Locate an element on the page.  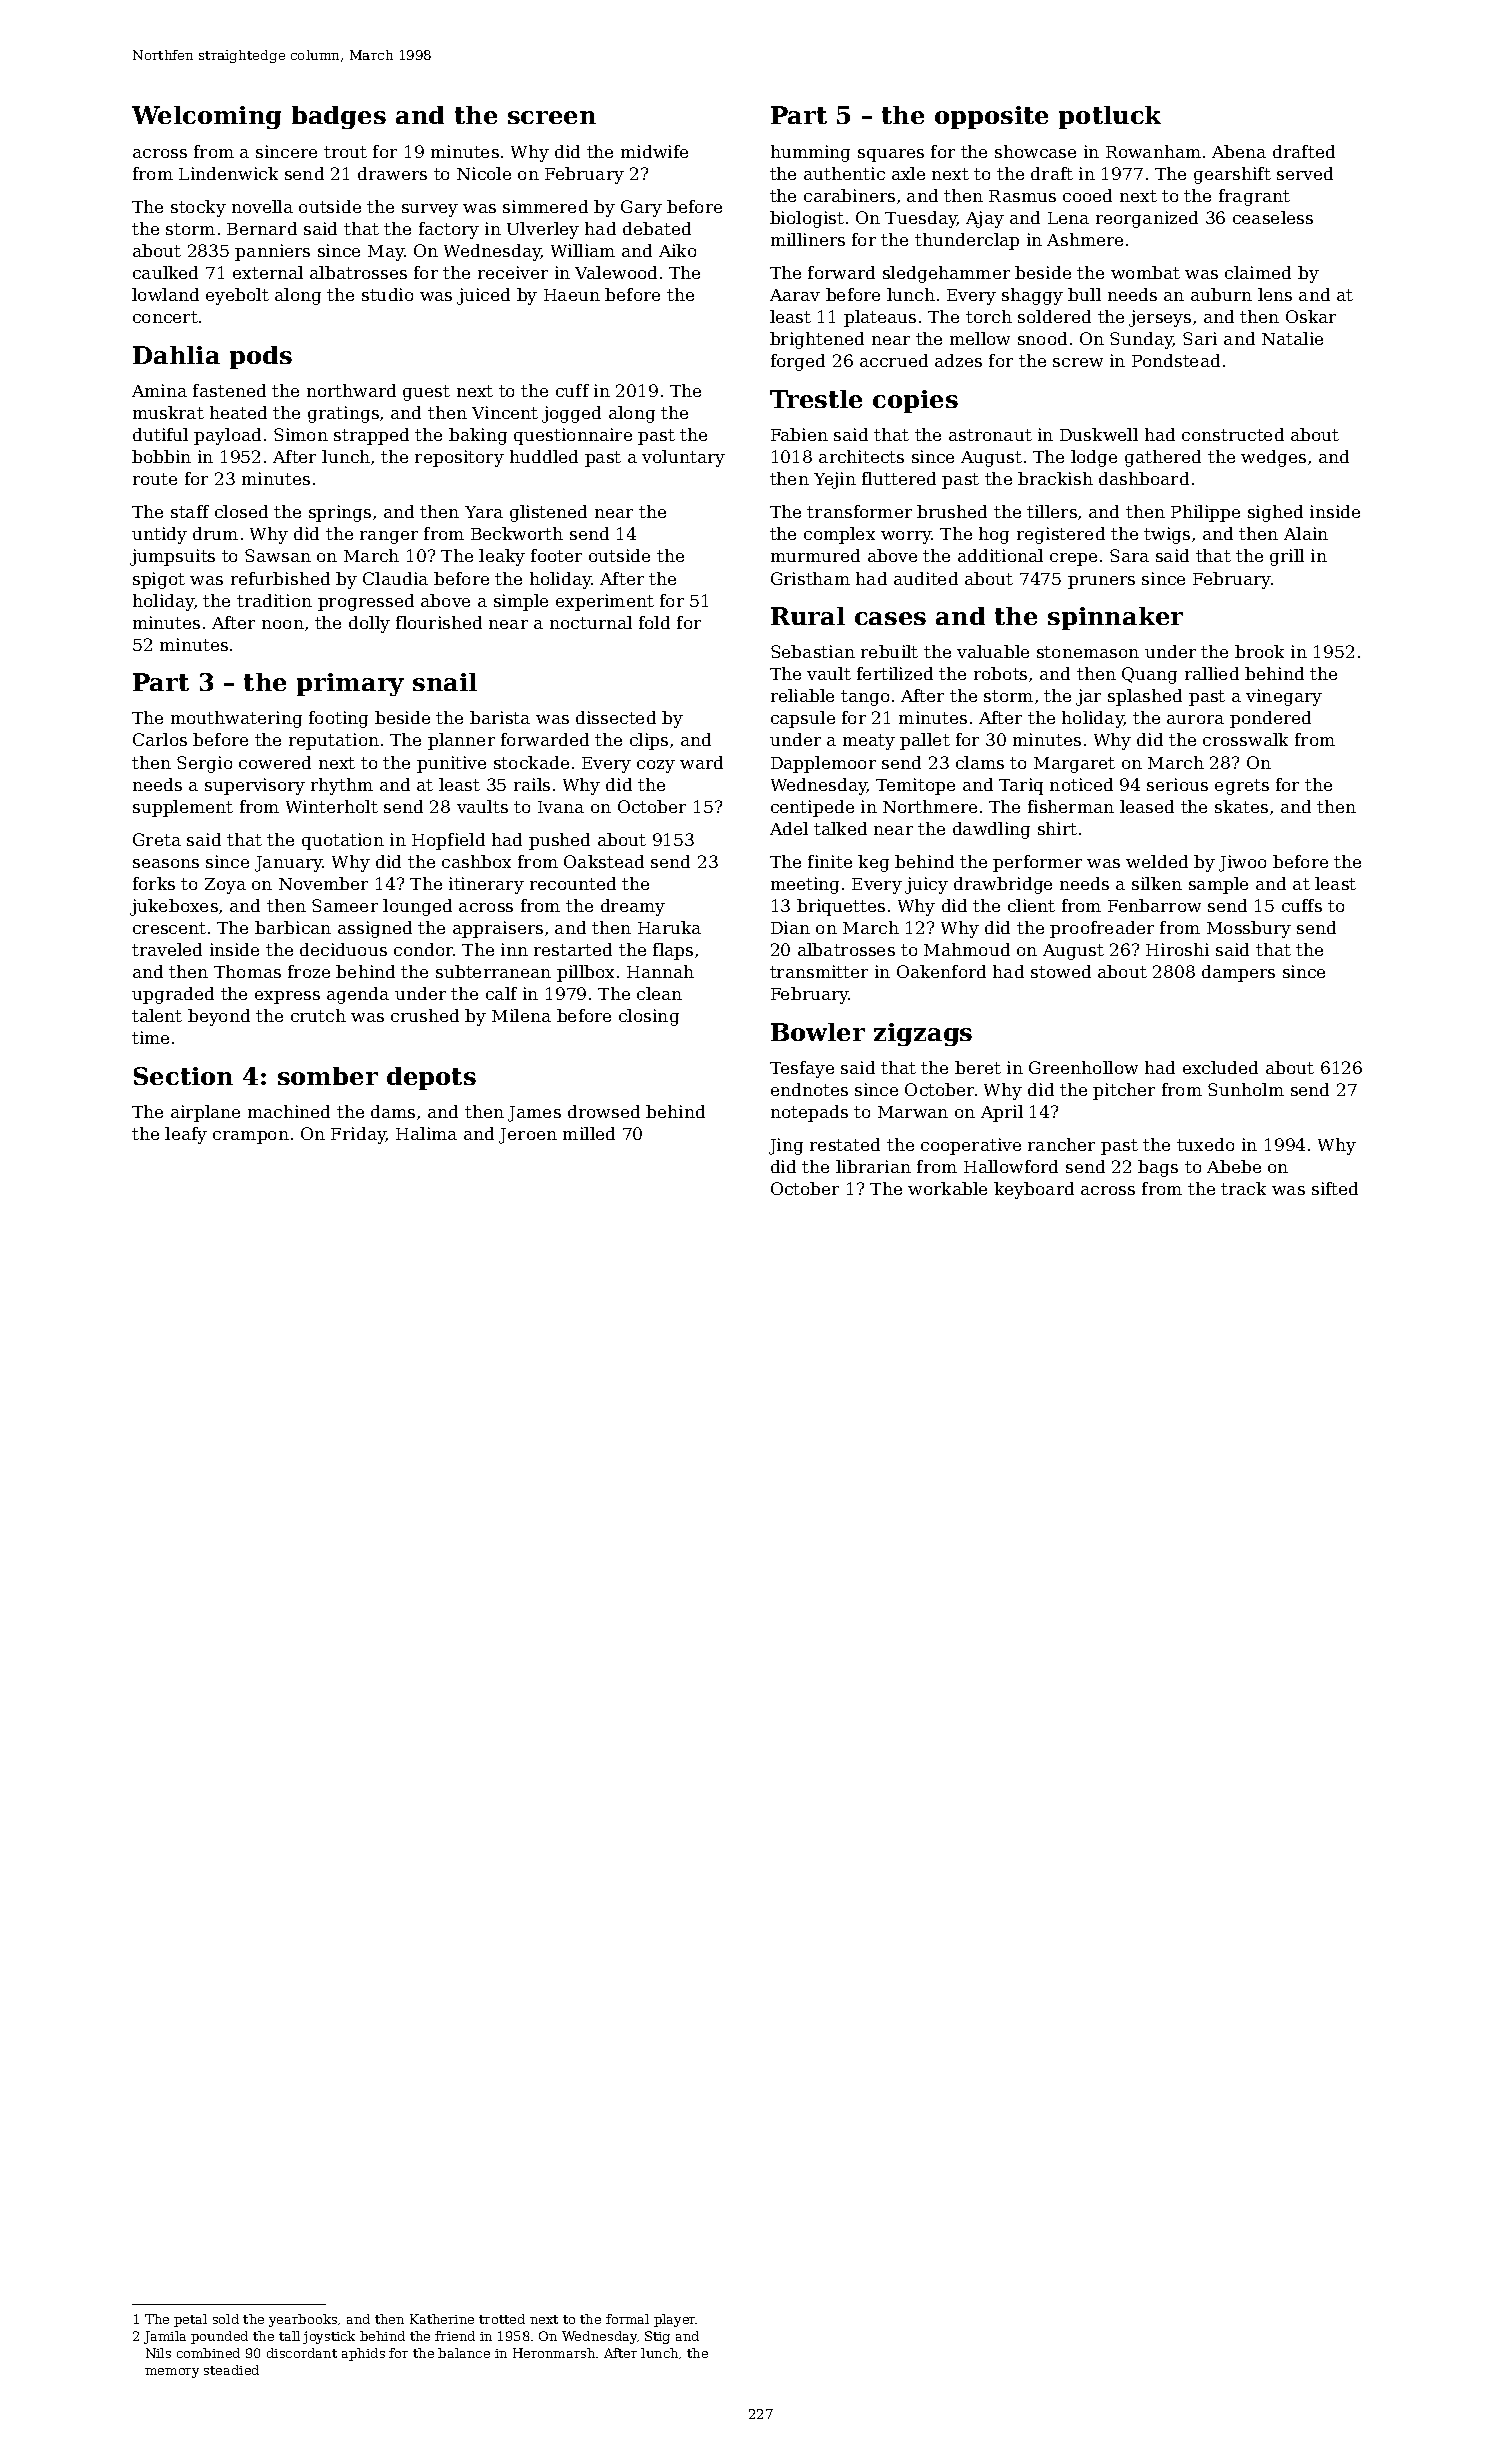
petal is located at coordinates (190, 2320).
